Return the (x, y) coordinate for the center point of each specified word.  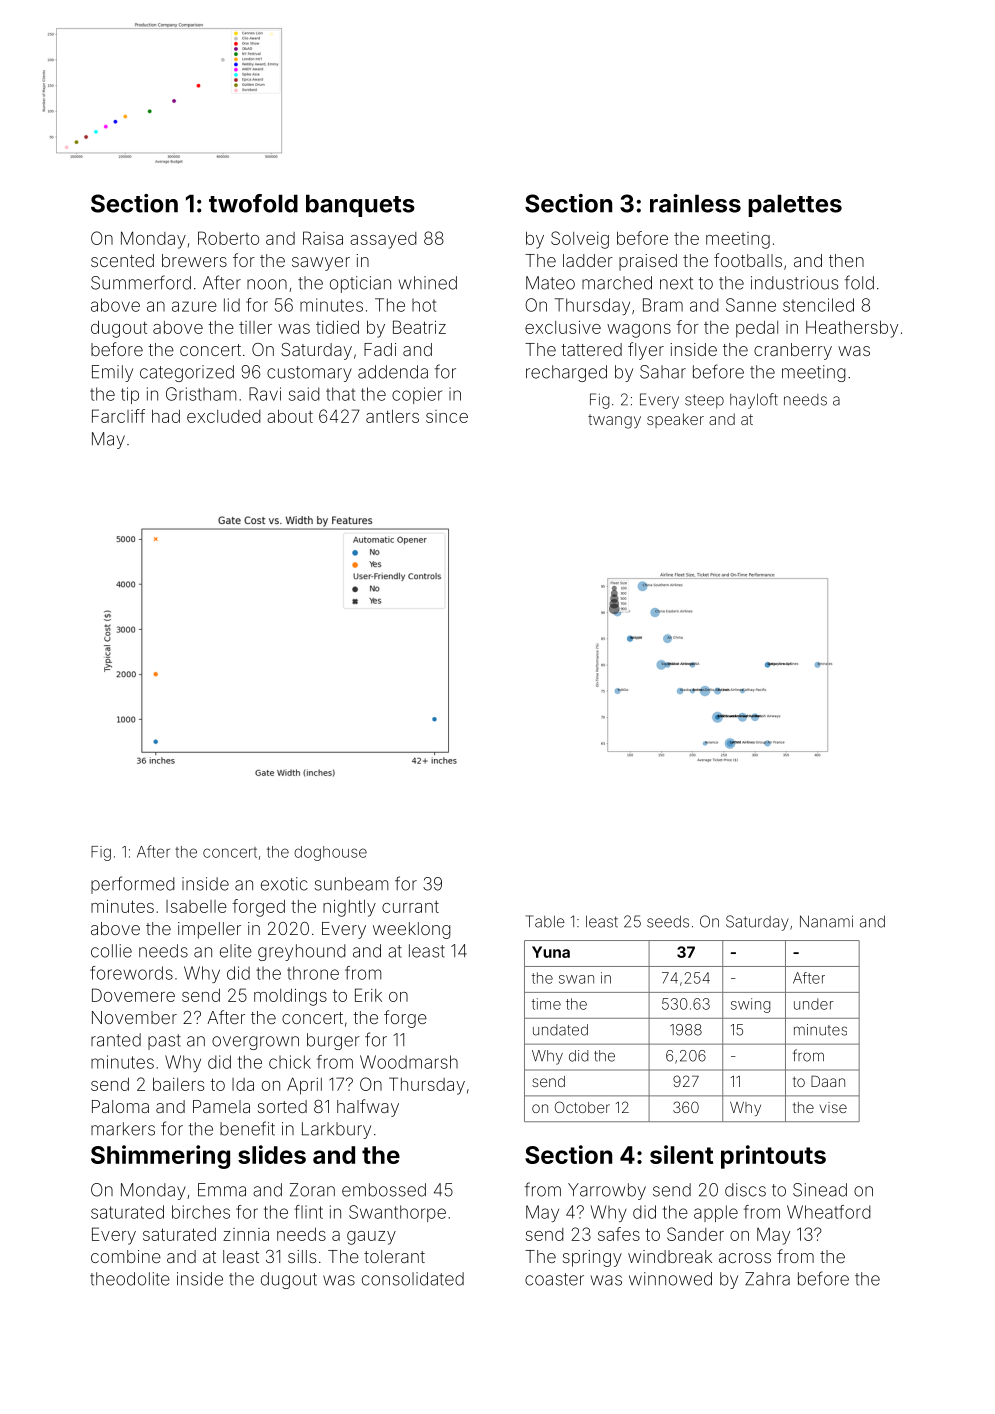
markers (123, 1129)
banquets (360, 205)
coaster (554, 1279)
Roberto (228, 238)
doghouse (330, 853)
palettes (795, 205)
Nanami (826, 921)
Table (545, 921)
